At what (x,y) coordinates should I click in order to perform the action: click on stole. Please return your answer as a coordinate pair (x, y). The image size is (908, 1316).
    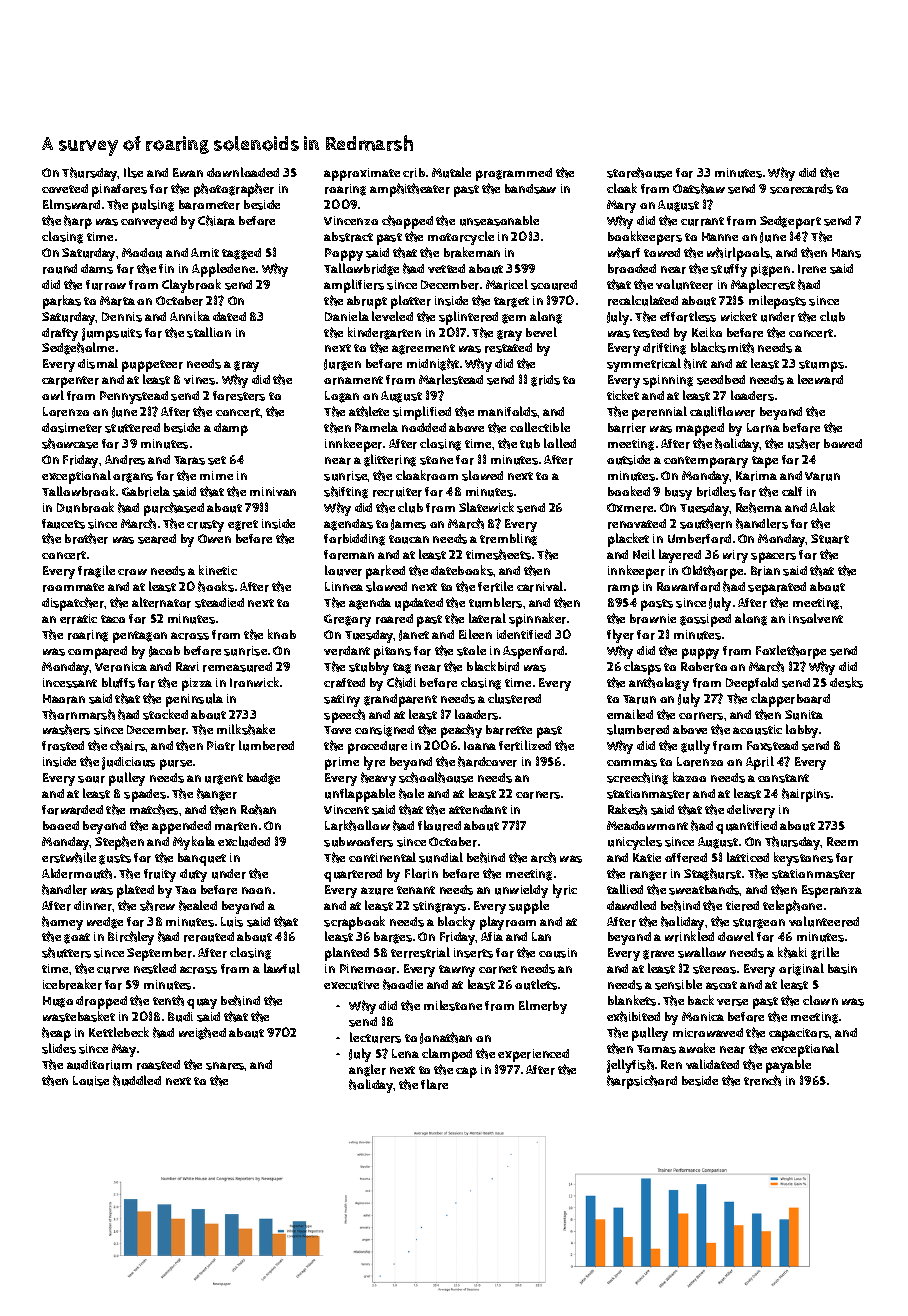
    Looking at the image, I should click on (471, 650).
